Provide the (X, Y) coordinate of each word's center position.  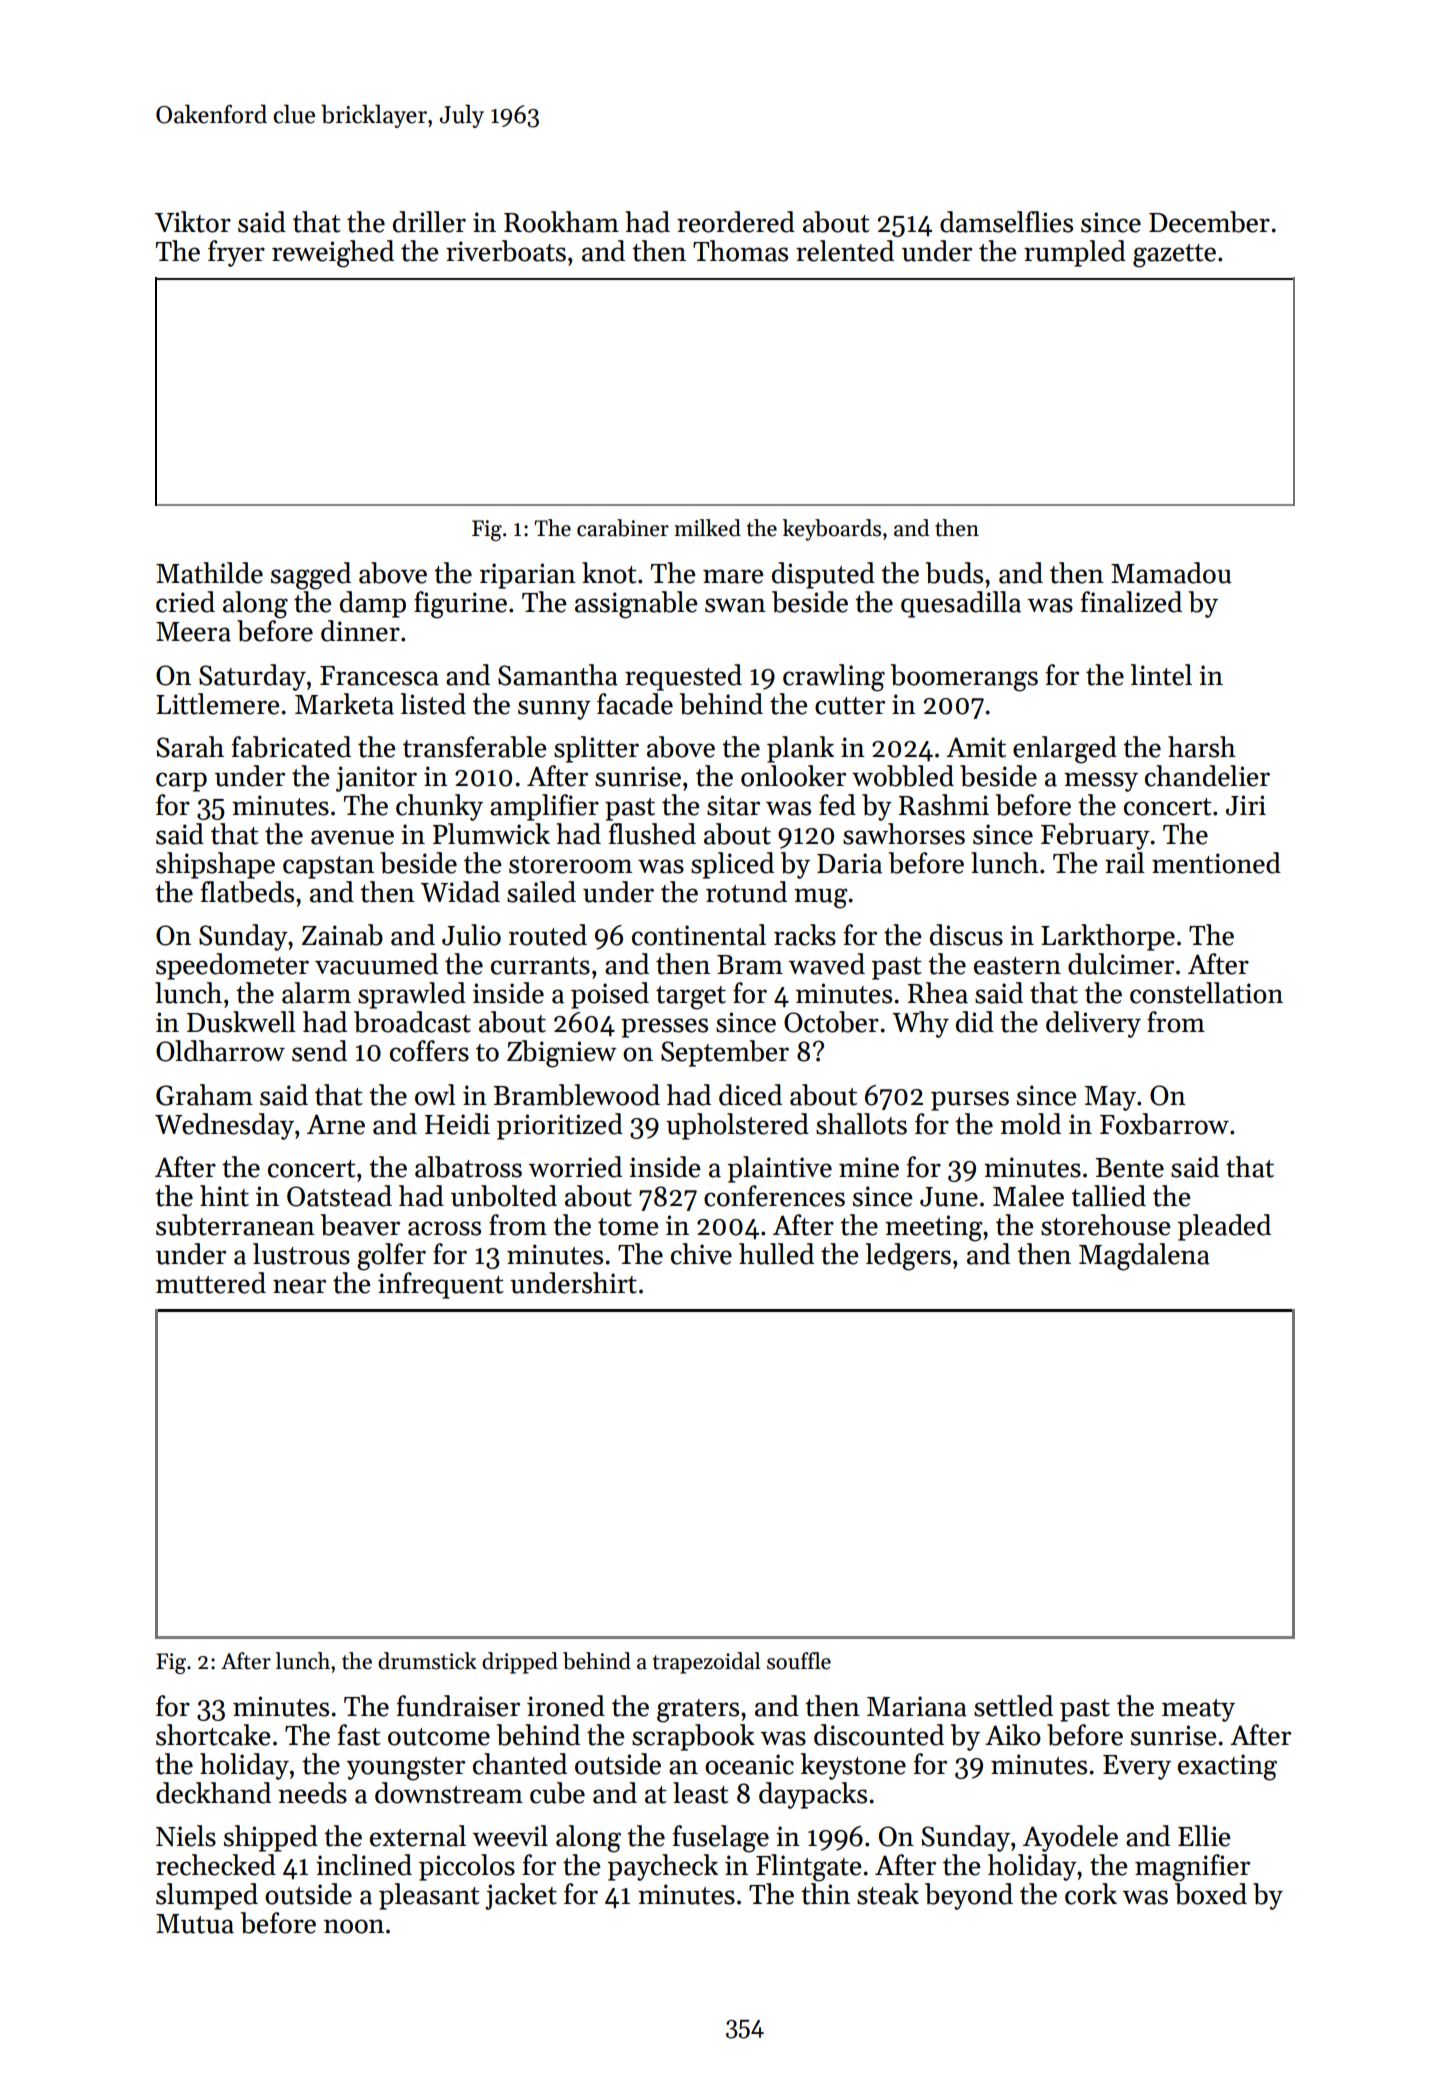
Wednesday (224, 1126)
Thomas (740, 251)
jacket (521, 1896)
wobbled (903, 776)
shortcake (213, 1735)
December (1209, 222)
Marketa (344, 704)
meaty (1198, 1710)
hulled (776, 1254)
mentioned (1216, 863)
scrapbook (693, 1737)
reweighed (333, 254)
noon (354, 1926)
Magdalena (1144, 1257)
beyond (969, 1896)
